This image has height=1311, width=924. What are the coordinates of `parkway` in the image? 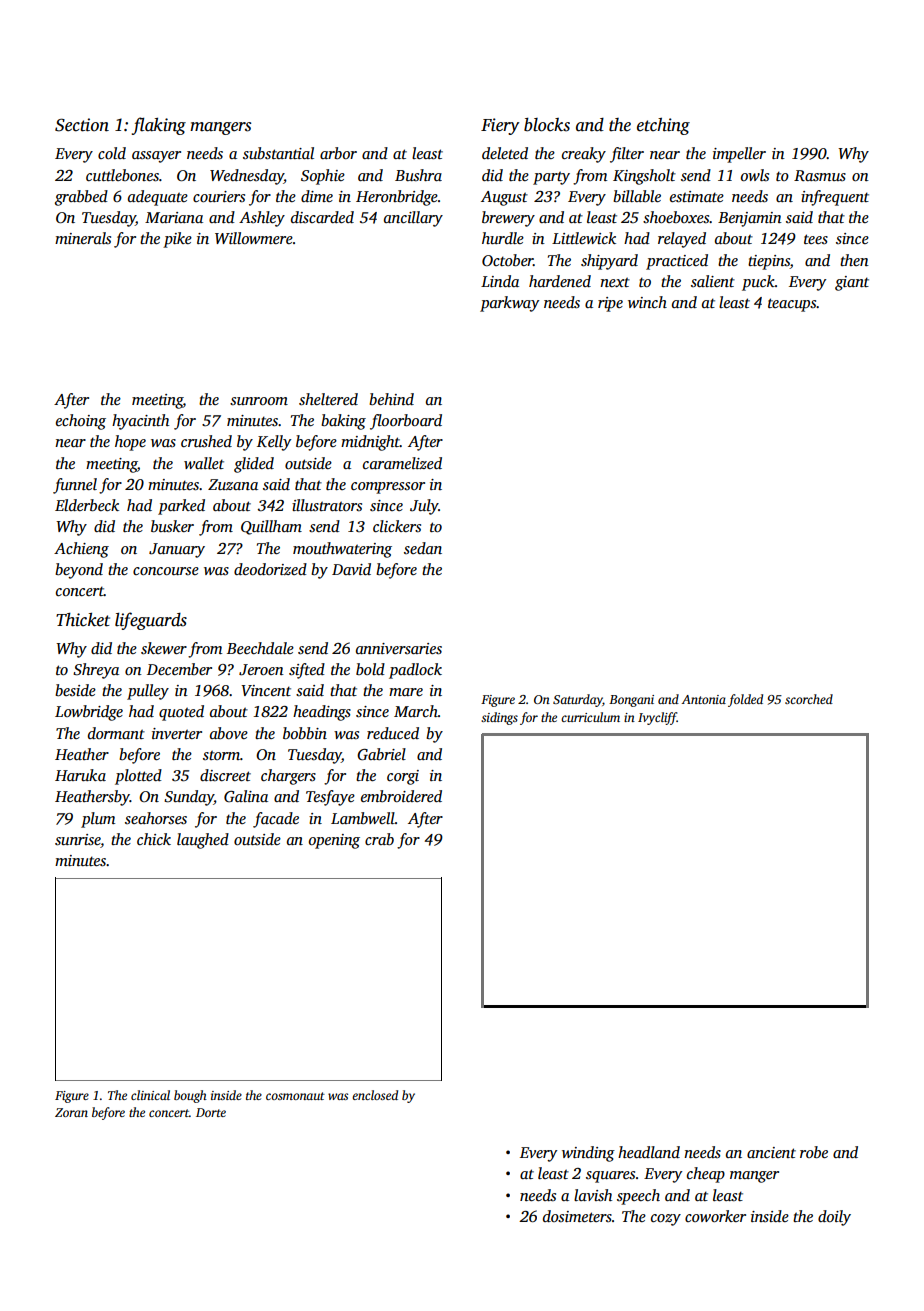 It's located at (509, 304).
